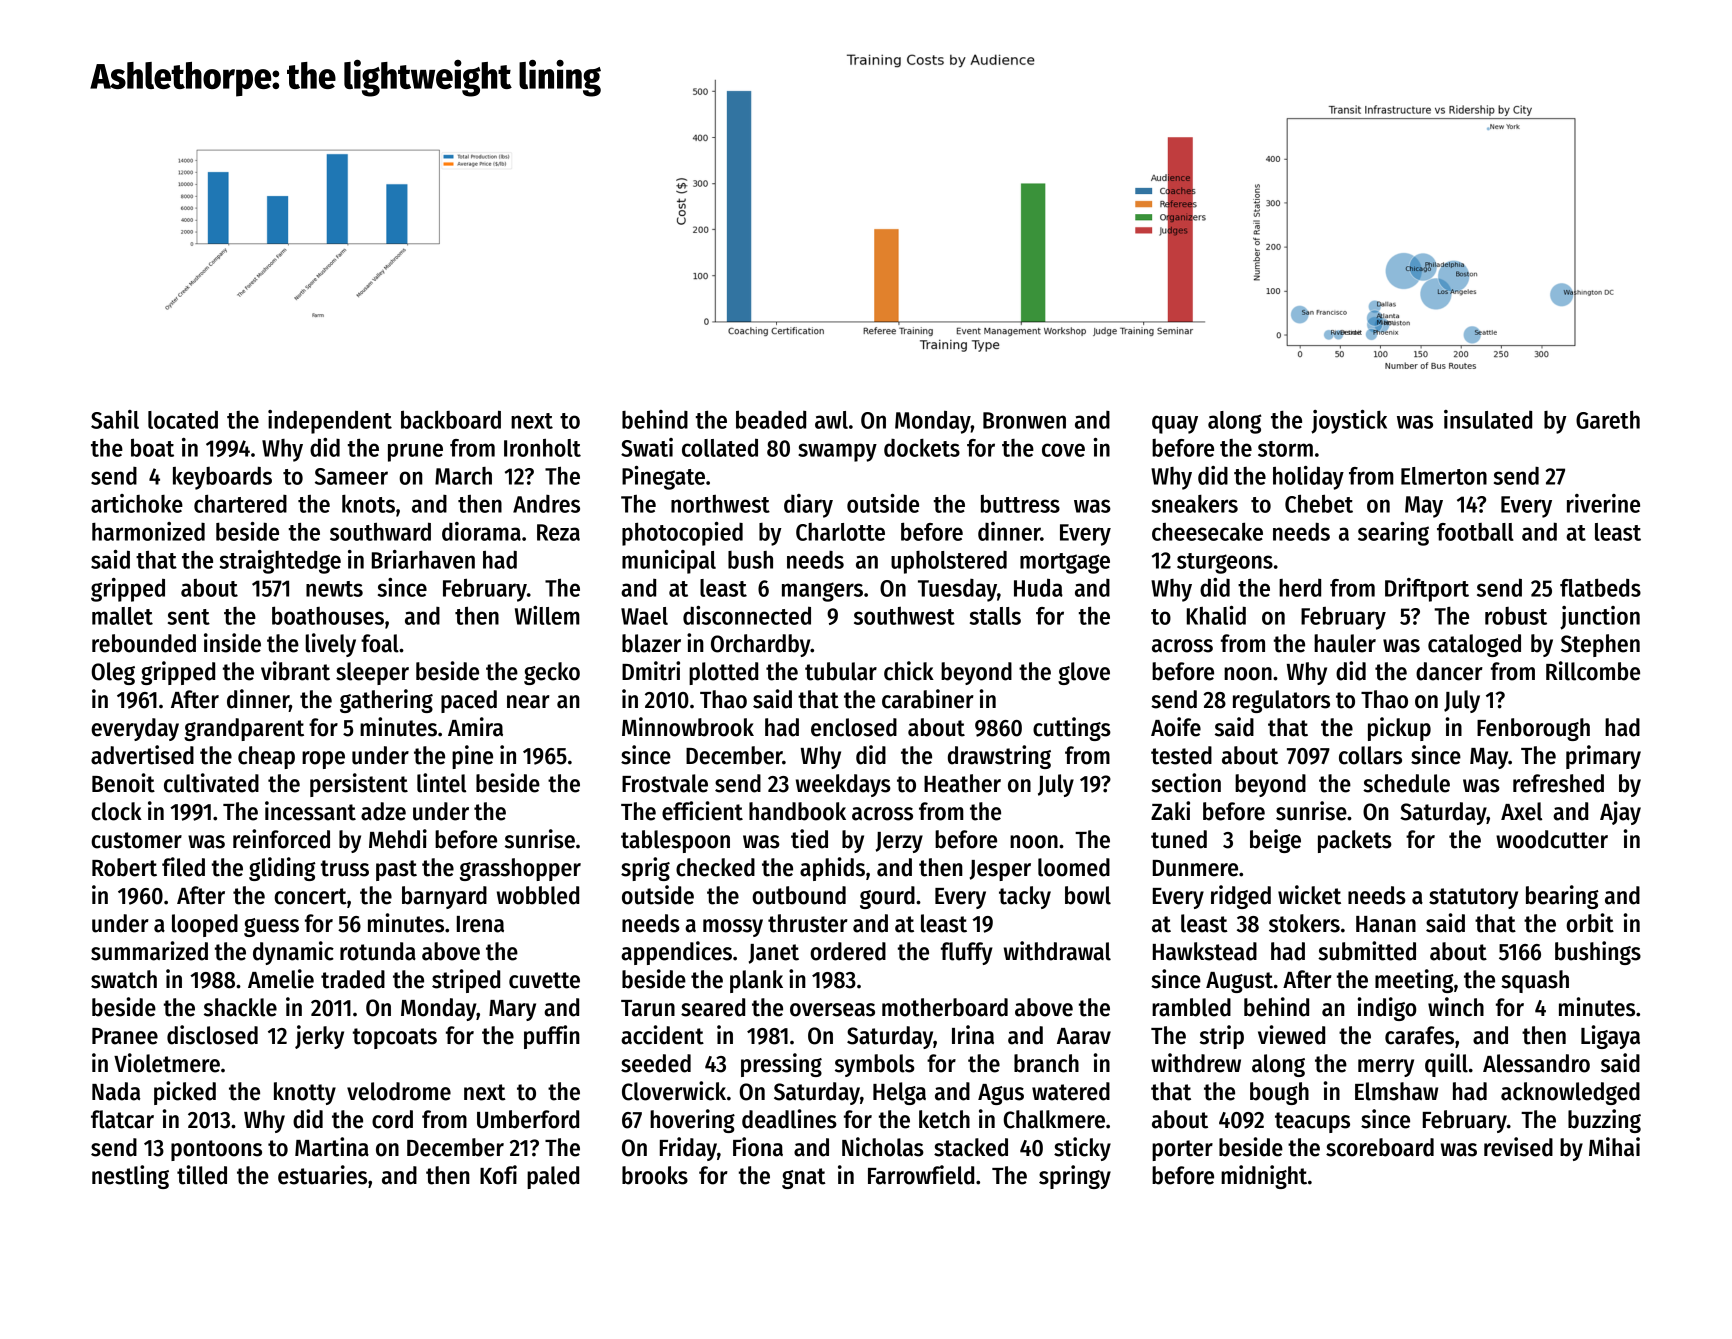 The height and width of the screenshot is (1339, 1732). I want to click on diary, so click(808, 506).
